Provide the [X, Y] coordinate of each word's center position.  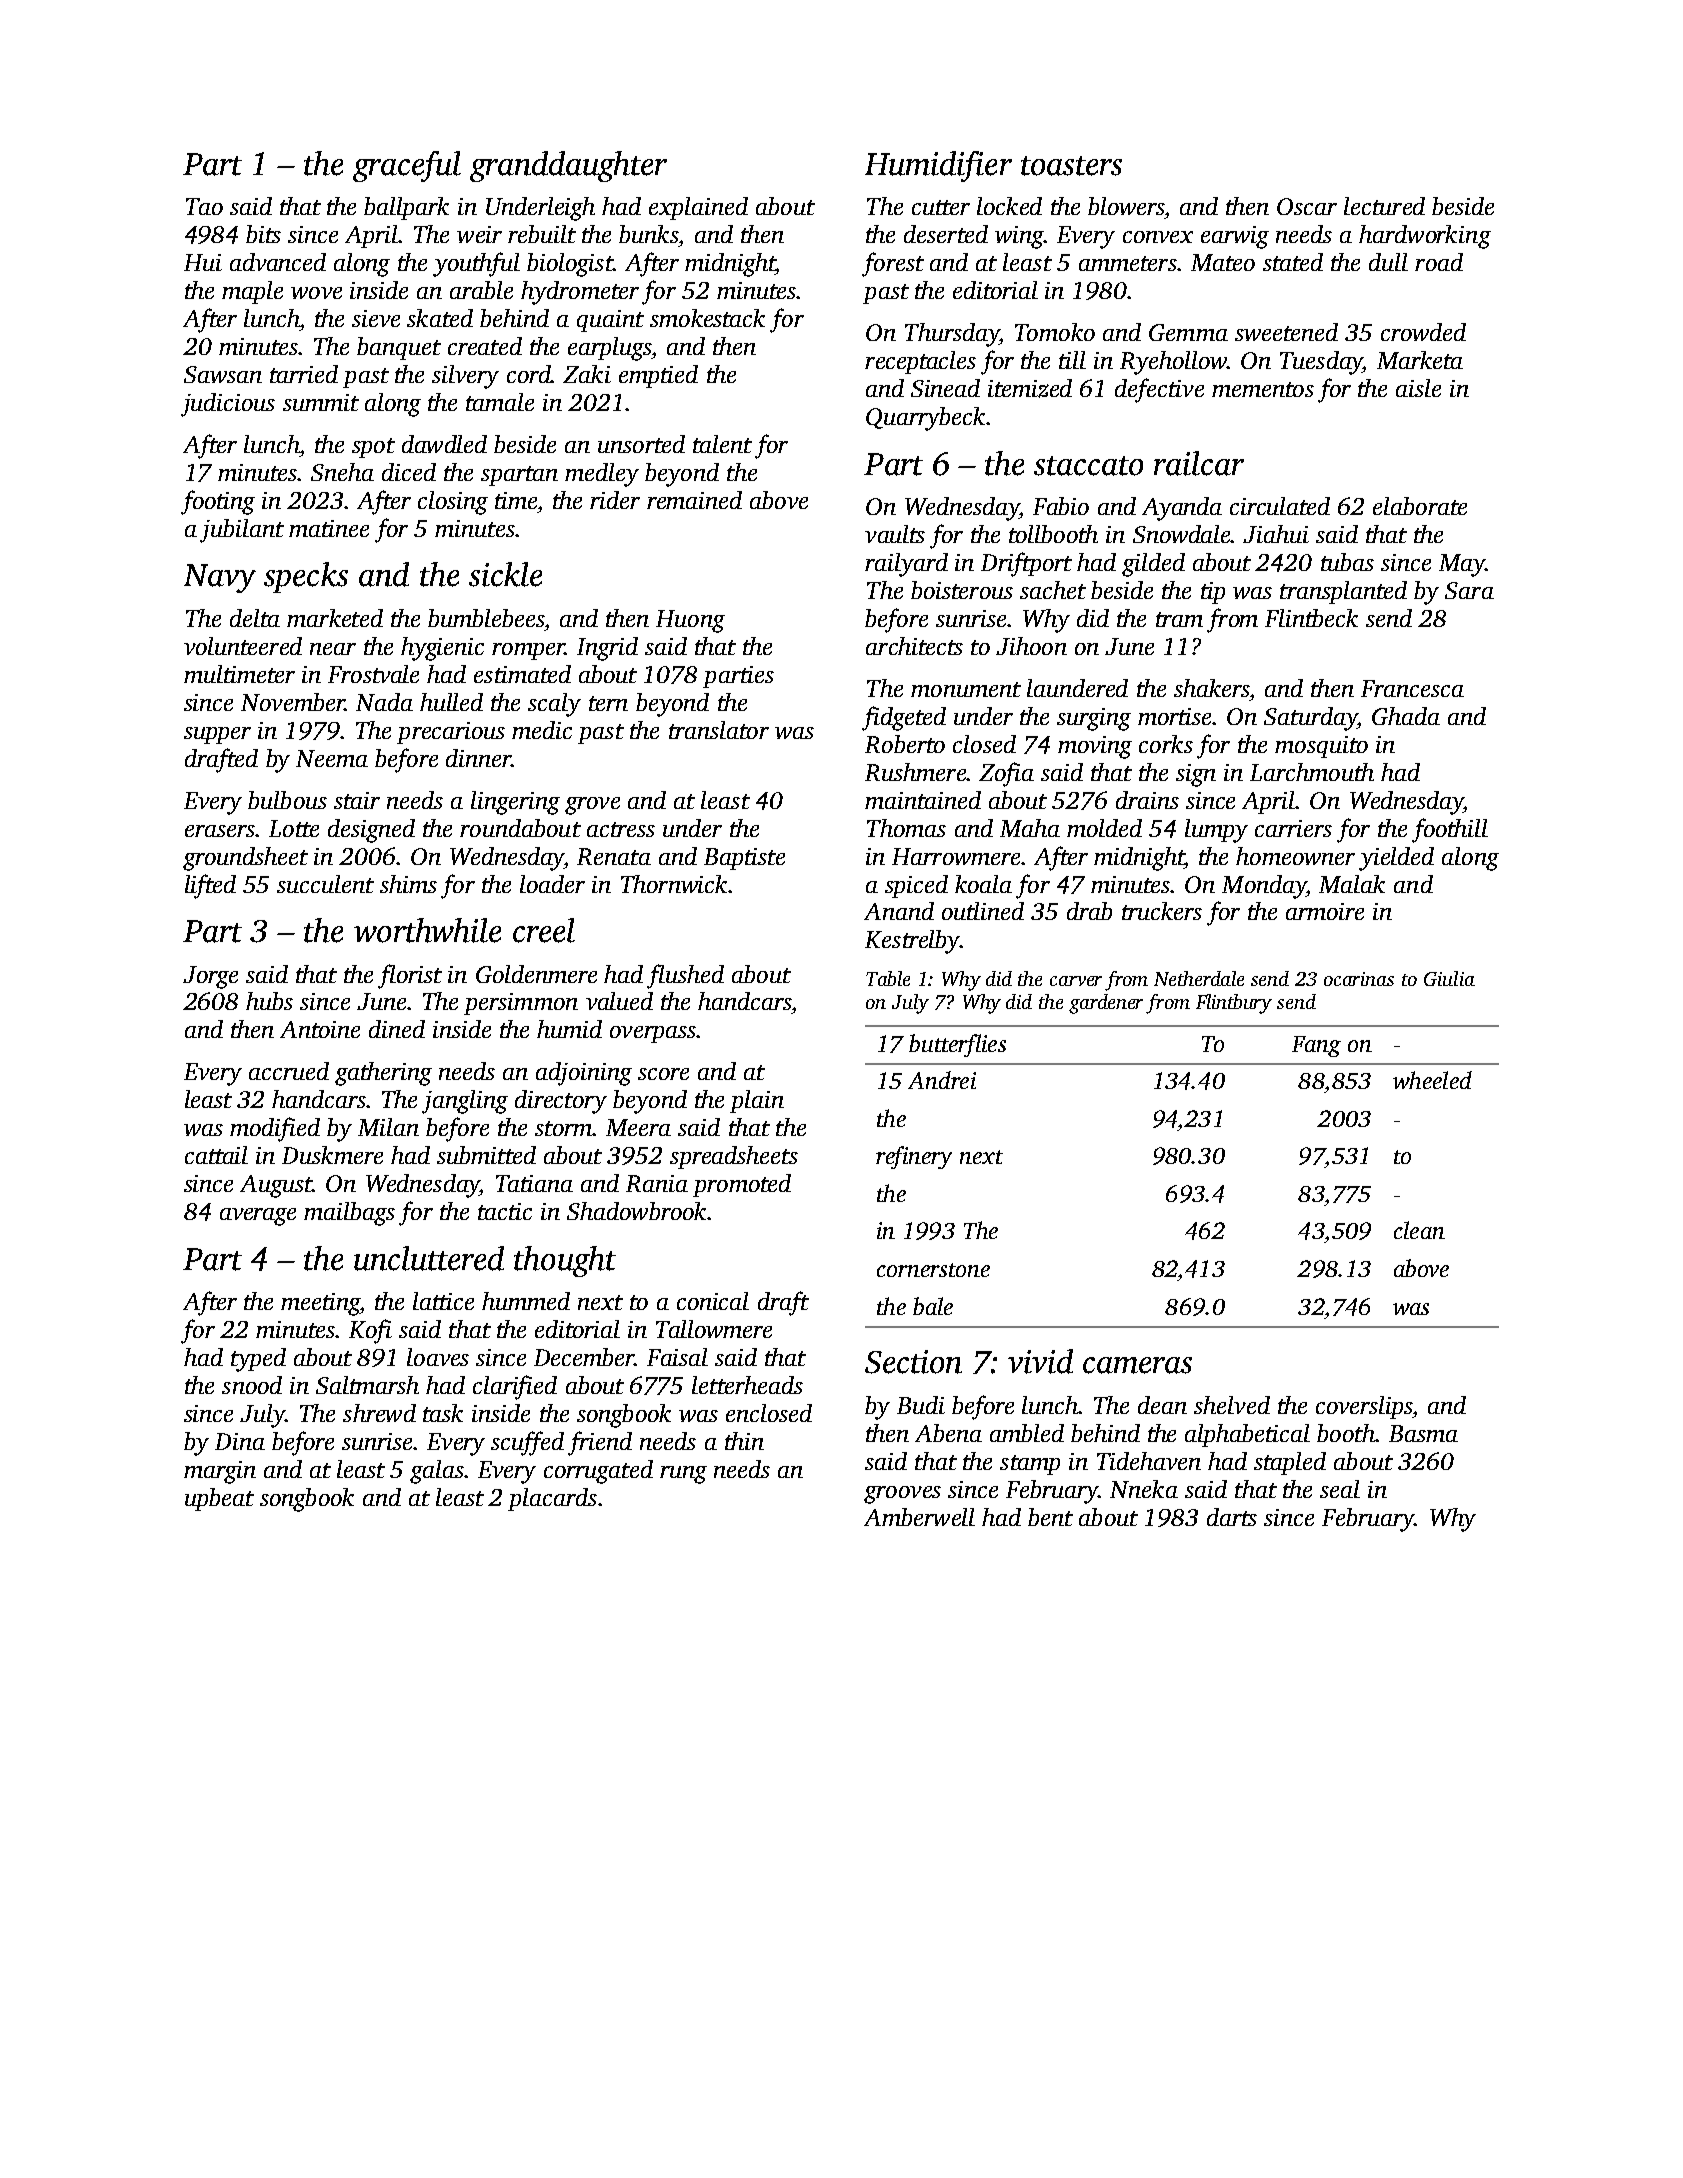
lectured [1384, 206]
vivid [1040, 1361]
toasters [1071, 166]
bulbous [287, 800]
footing [218, 502]
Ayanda [1182, 509]
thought [565, 1261]
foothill [1450, 830]
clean [1419, 1230]
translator [719, 730]
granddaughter [568, 166]
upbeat [219, 1499]
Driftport [1026, 564]
